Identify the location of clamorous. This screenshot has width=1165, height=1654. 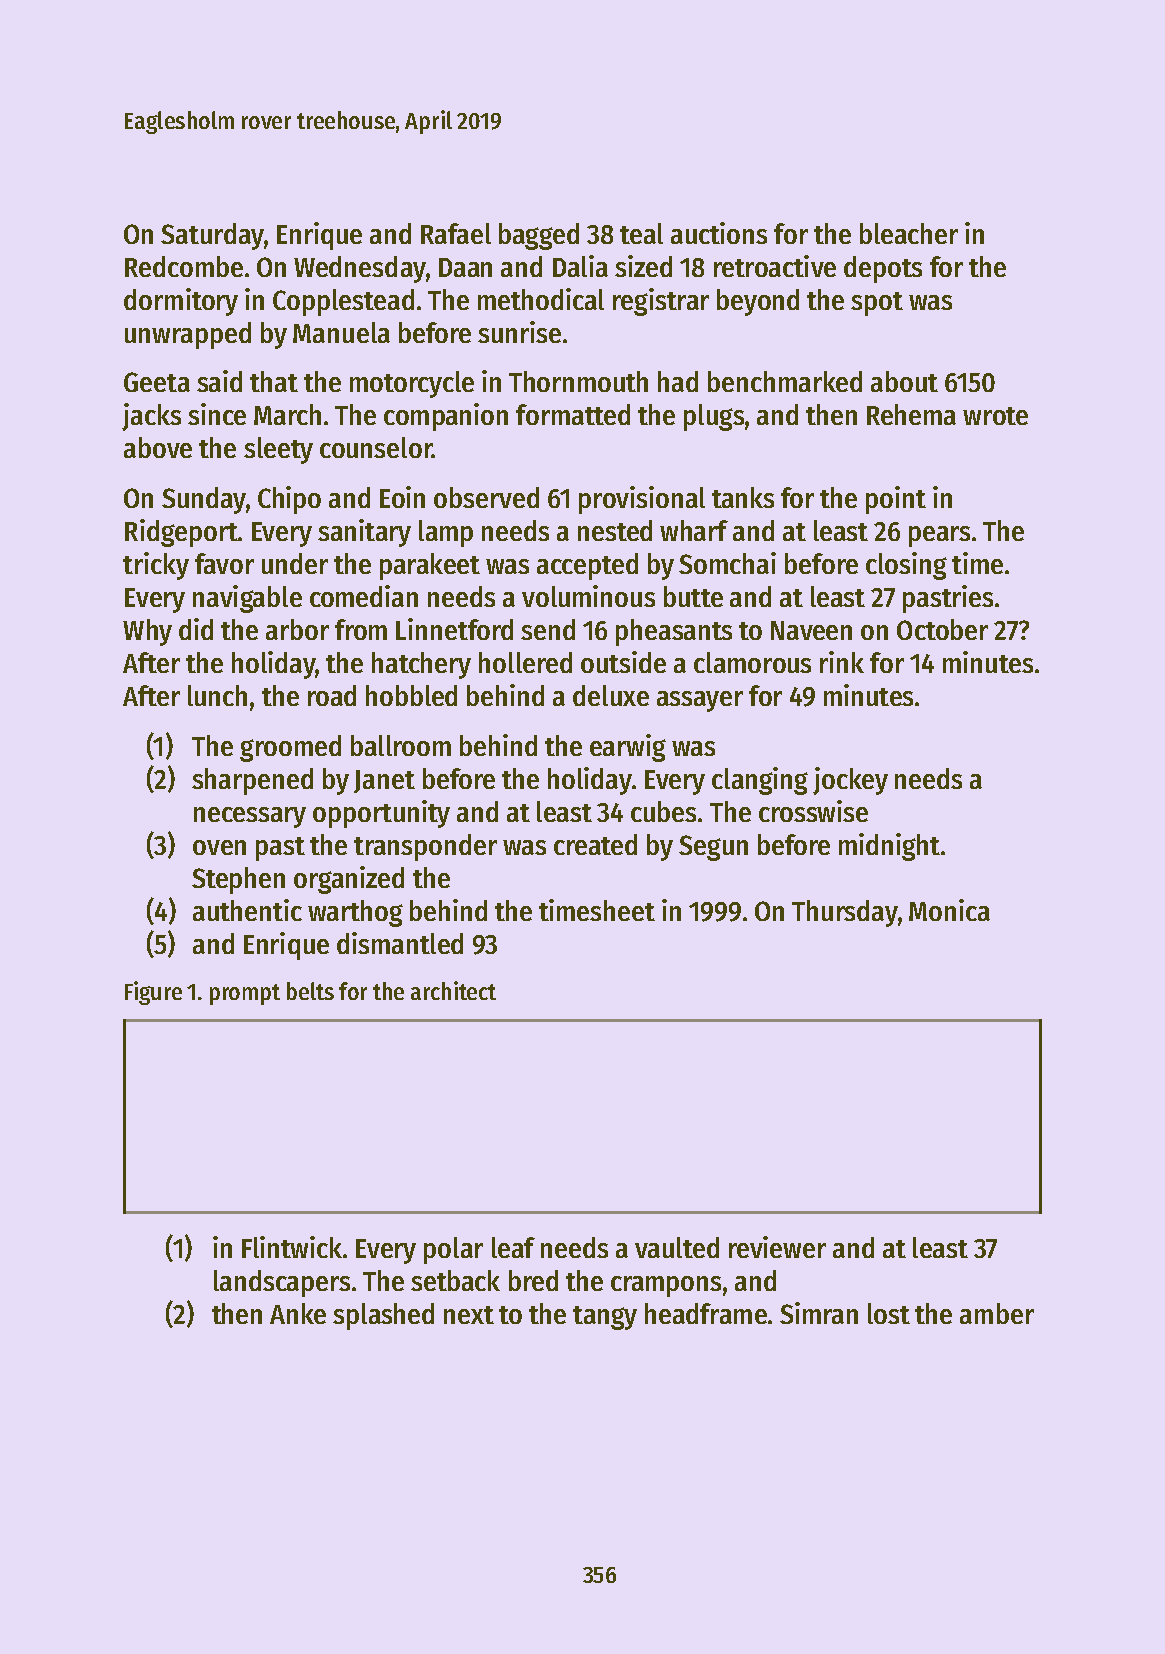
(752, 662).
